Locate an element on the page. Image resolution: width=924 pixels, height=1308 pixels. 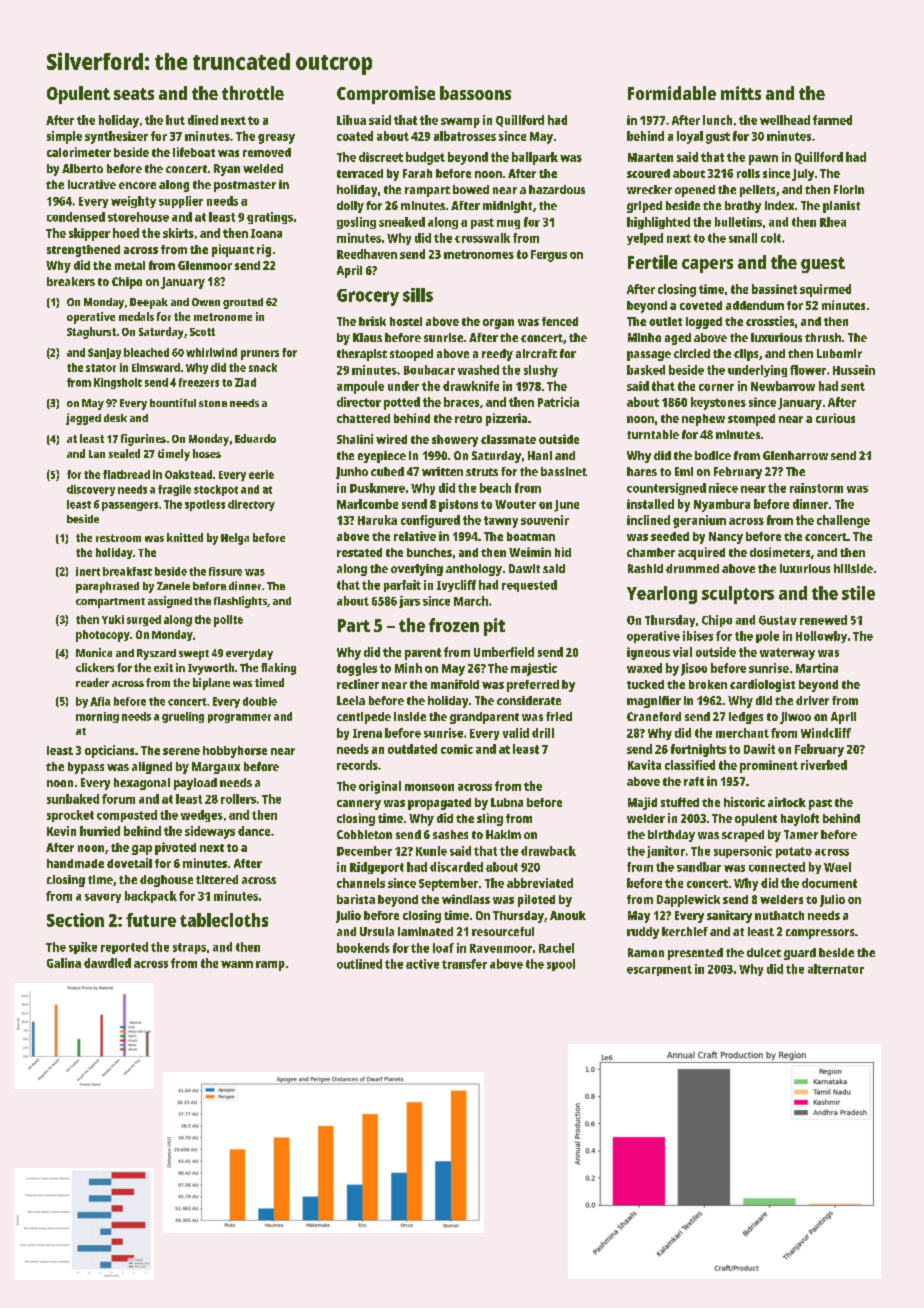
hares is located at coordinates (642, 471).
